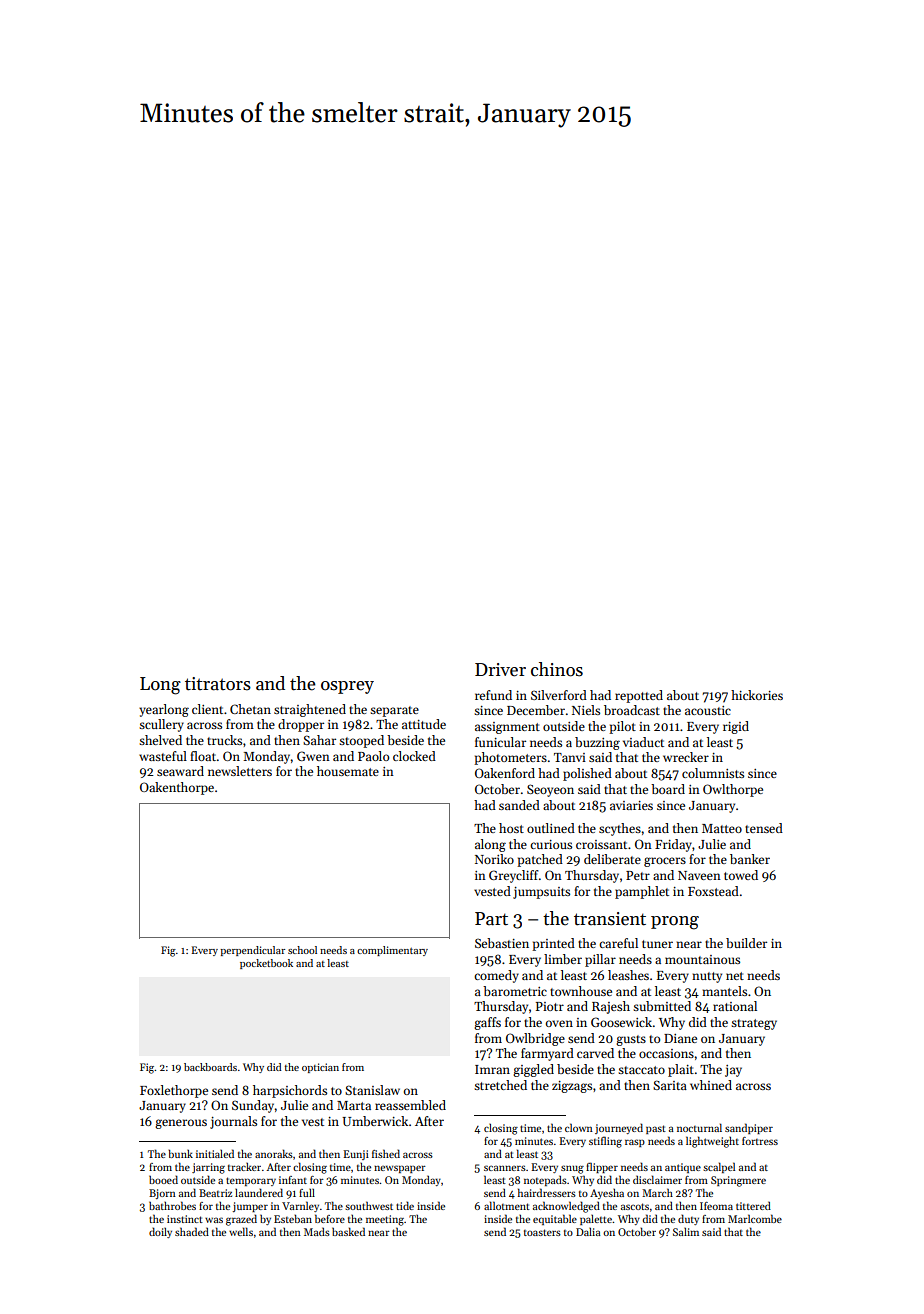  Describe the element at coordinates (514, 876) in the screenshot. I see `Greycliff` at that location.
